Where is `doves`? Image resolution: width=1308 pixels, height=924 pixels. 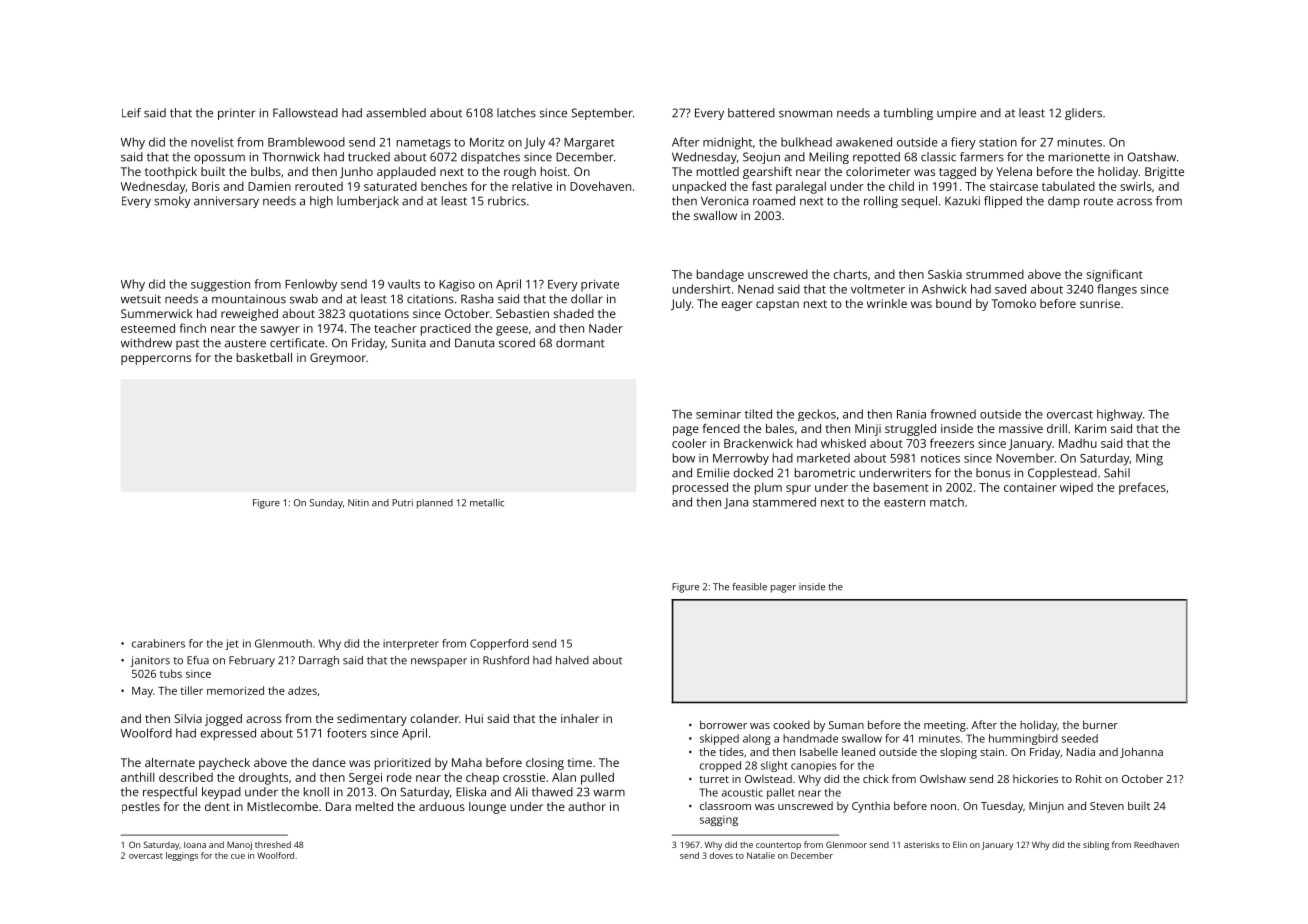 doves is located at coordinates (721, 855).
